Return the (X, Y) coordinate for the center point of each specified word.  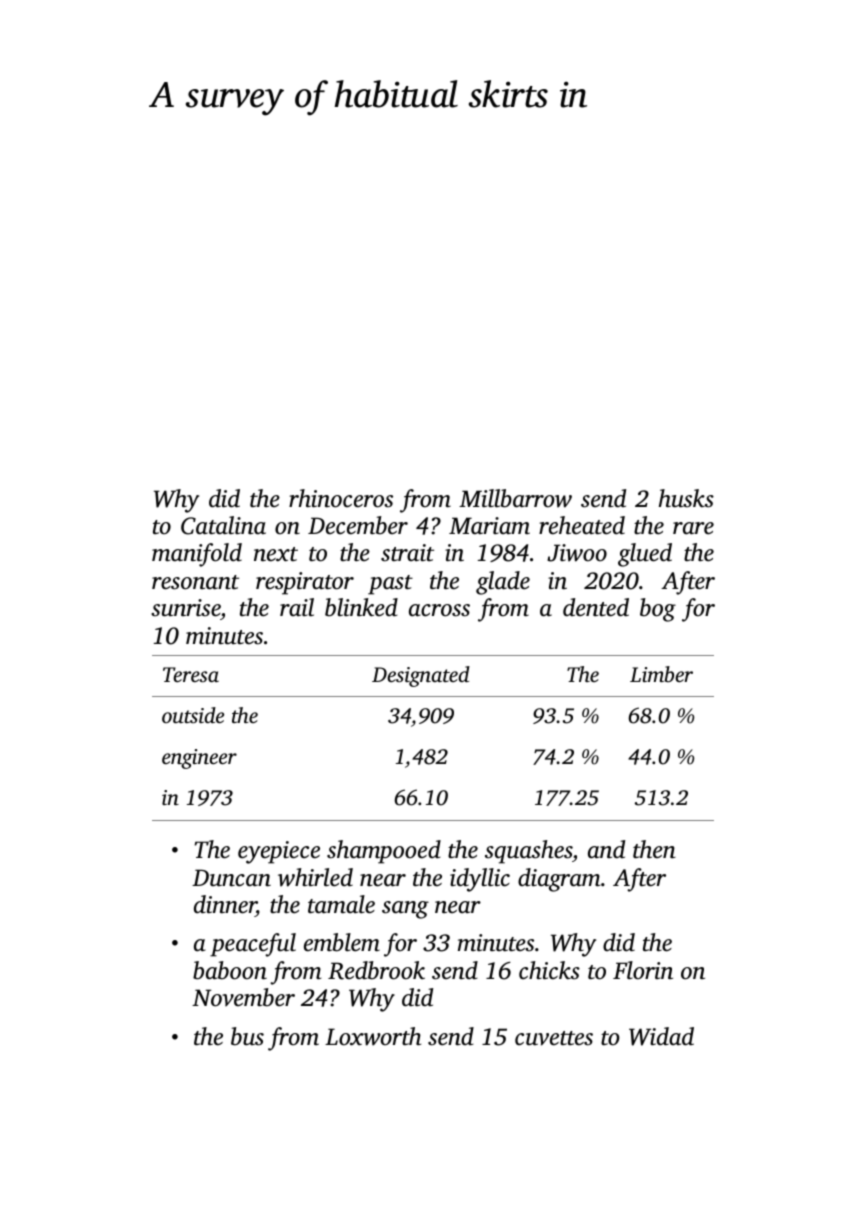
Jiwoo (577, 553)
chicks (549, 970)
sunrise (186, 609)
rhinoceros (341, 498)
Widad (661, 1036)
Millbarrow (515, 498)
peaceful (253, 945)
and (606, 849)
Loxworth (373, 1036)
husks (686, 498)
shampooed (384, 852)
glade (503, 583)
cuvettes (554, 1038)
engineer (199, 759)
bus (247, 1036)
